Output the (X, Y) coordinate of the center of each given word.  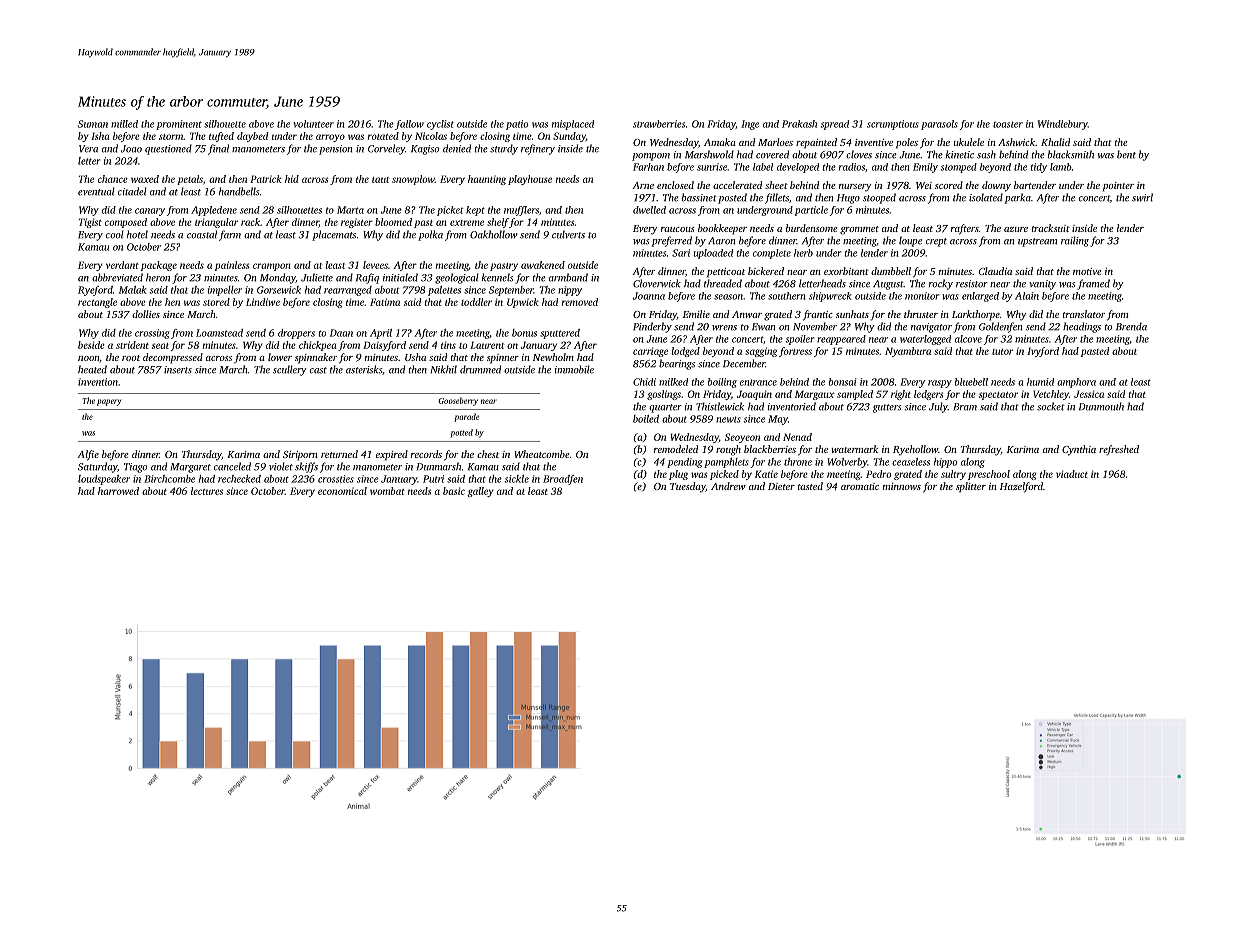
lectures (207, 491)
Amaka (720, 142)
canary (150, 212)
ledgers (928, 395)
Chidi (644, 382)
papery (109, 402)
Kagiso (425, 150)
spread (835, 125)
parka (1018, 198)
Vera (88, 149)
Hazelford (1021, 487)
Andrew (728, 486)
